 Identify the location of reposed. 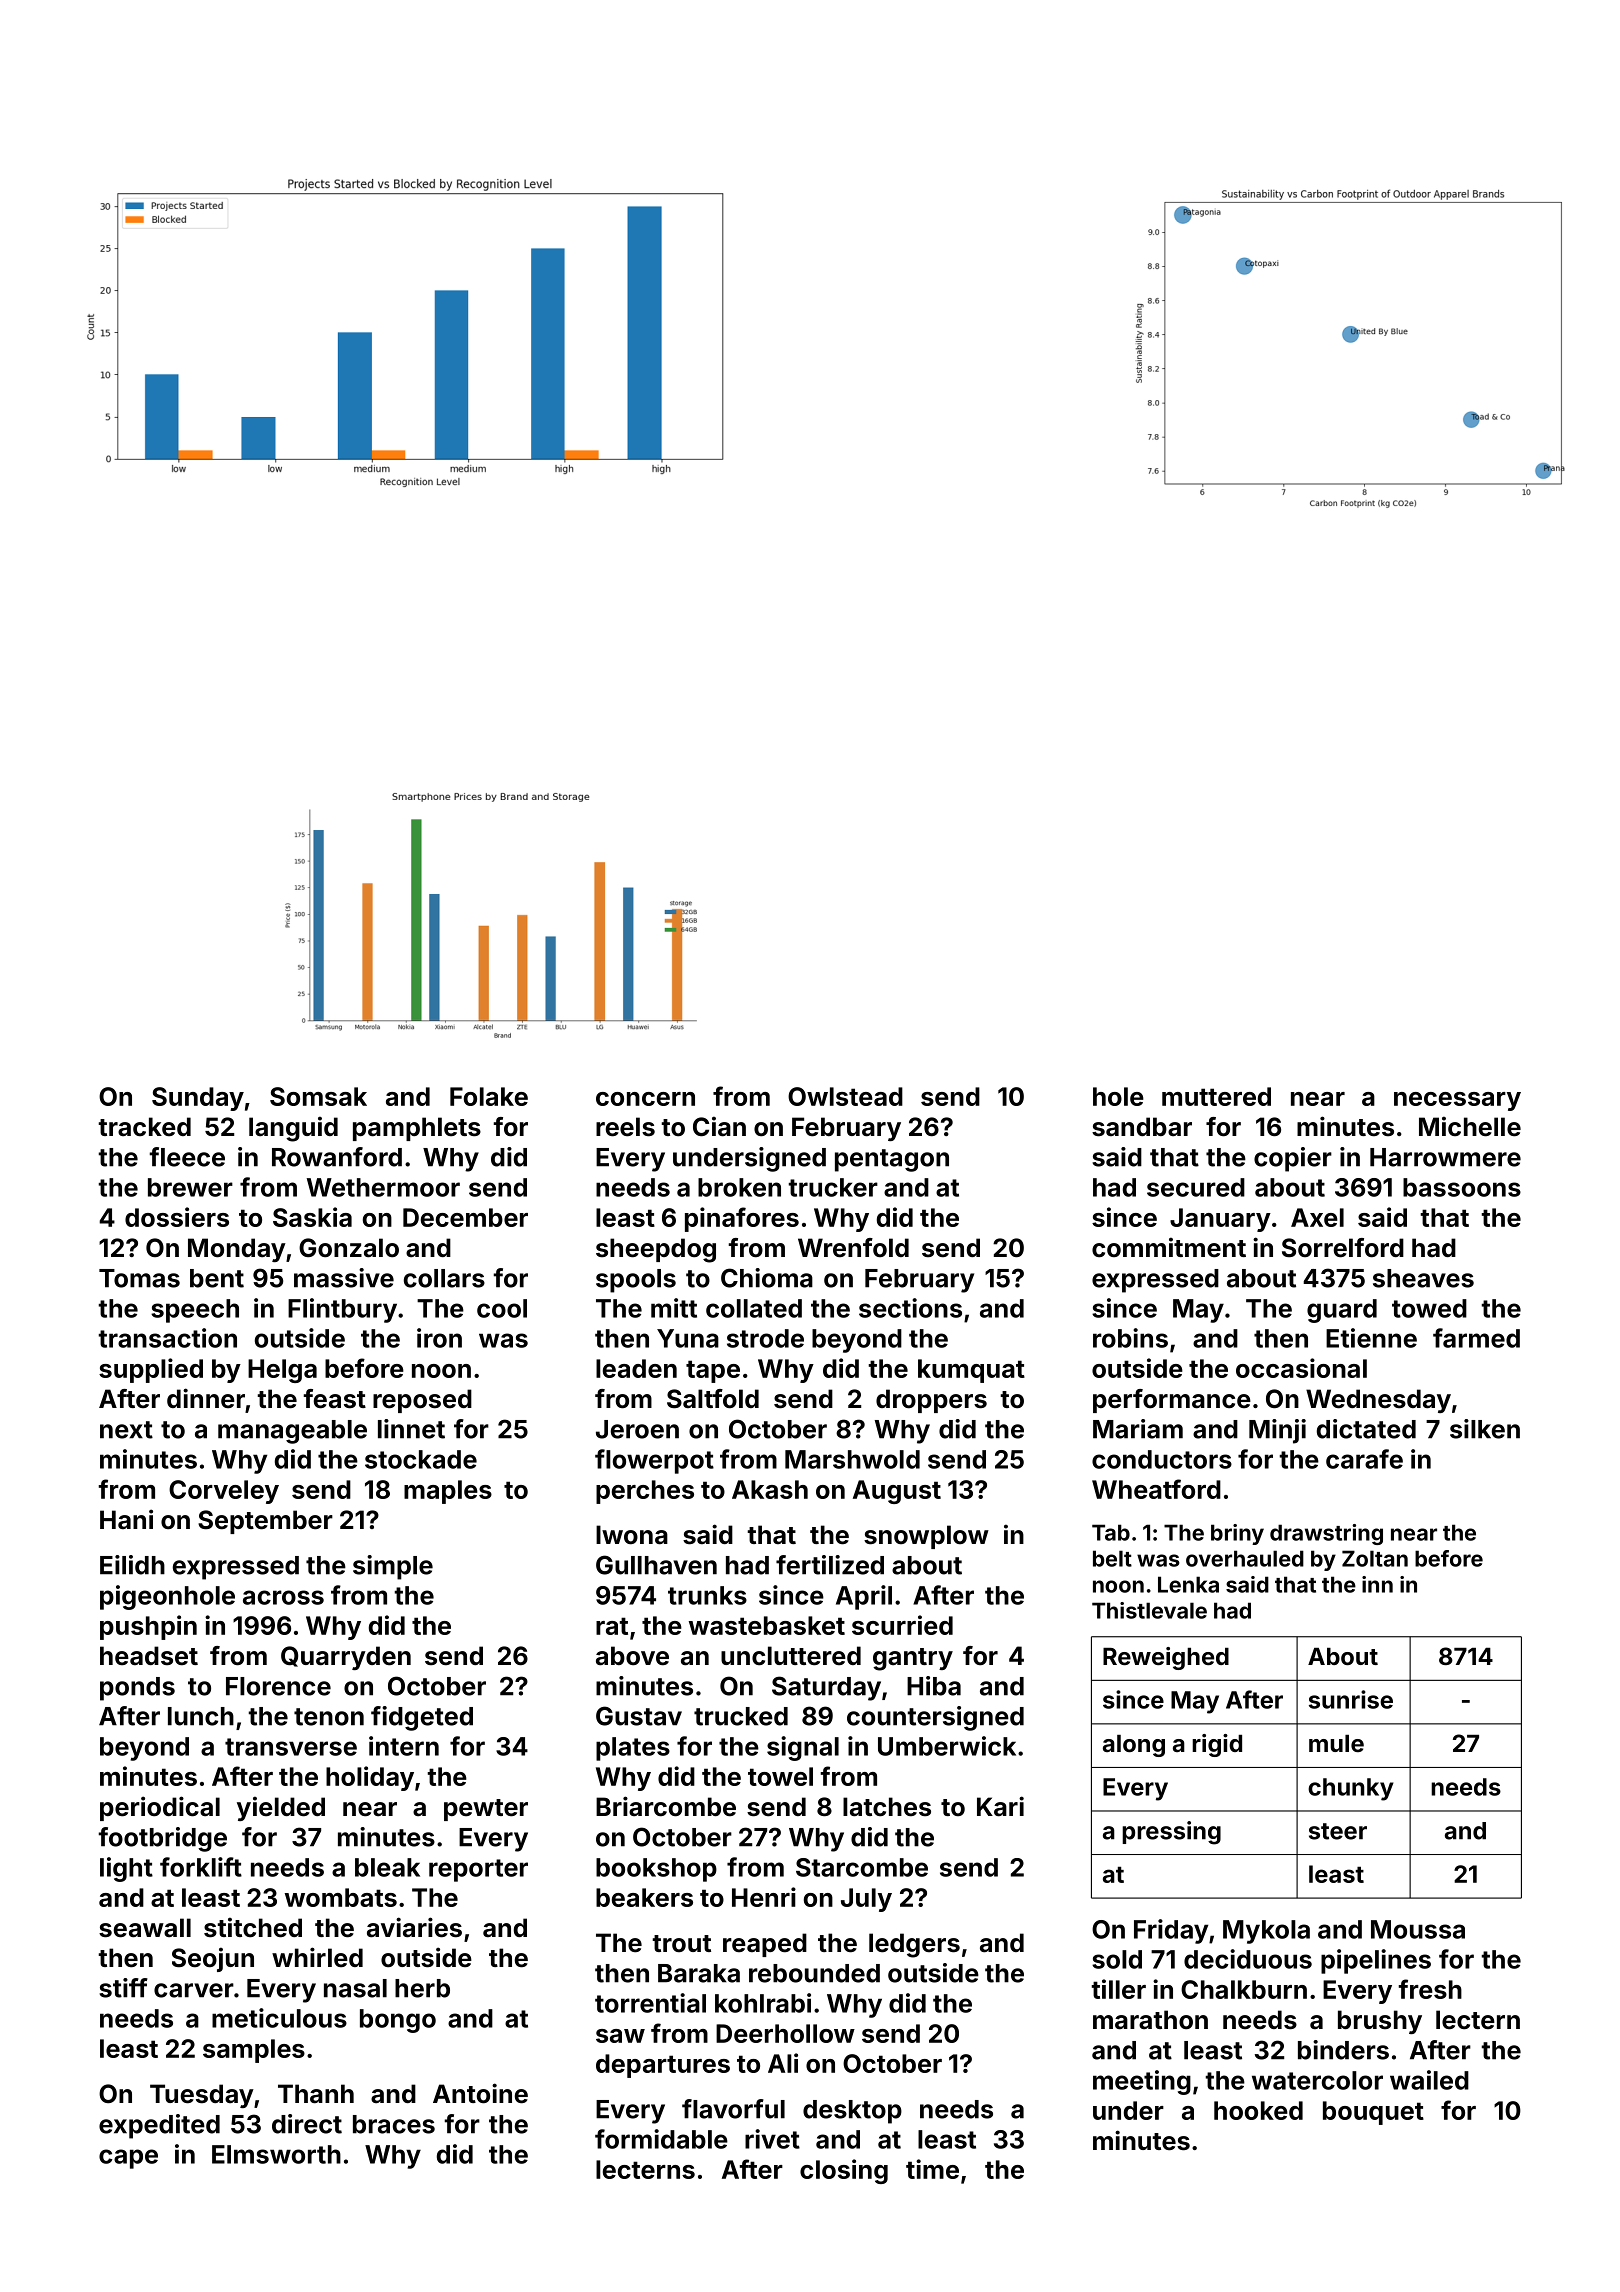
(422, 1401).
